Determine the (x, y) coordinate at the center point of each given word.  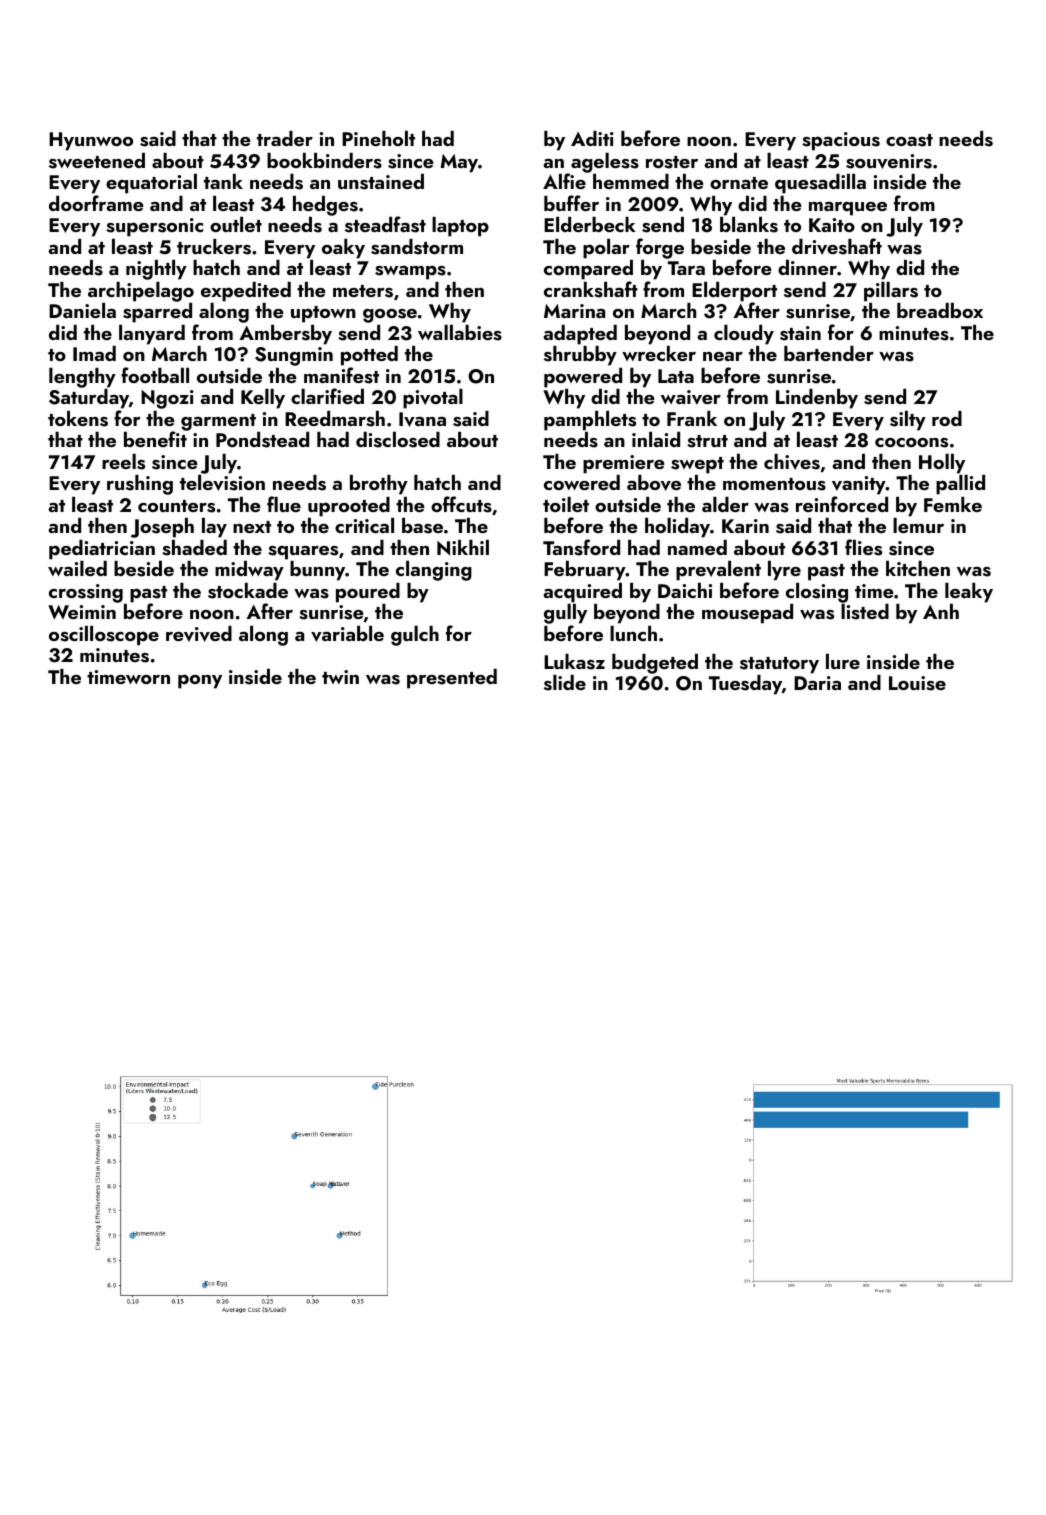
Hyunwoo (91, 141)
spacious (841, 141)
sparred (157, 313)
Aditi (592, 138)
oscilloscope (104, 636)
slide (565, 683)
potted (369, 356)
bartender (829, 353)
